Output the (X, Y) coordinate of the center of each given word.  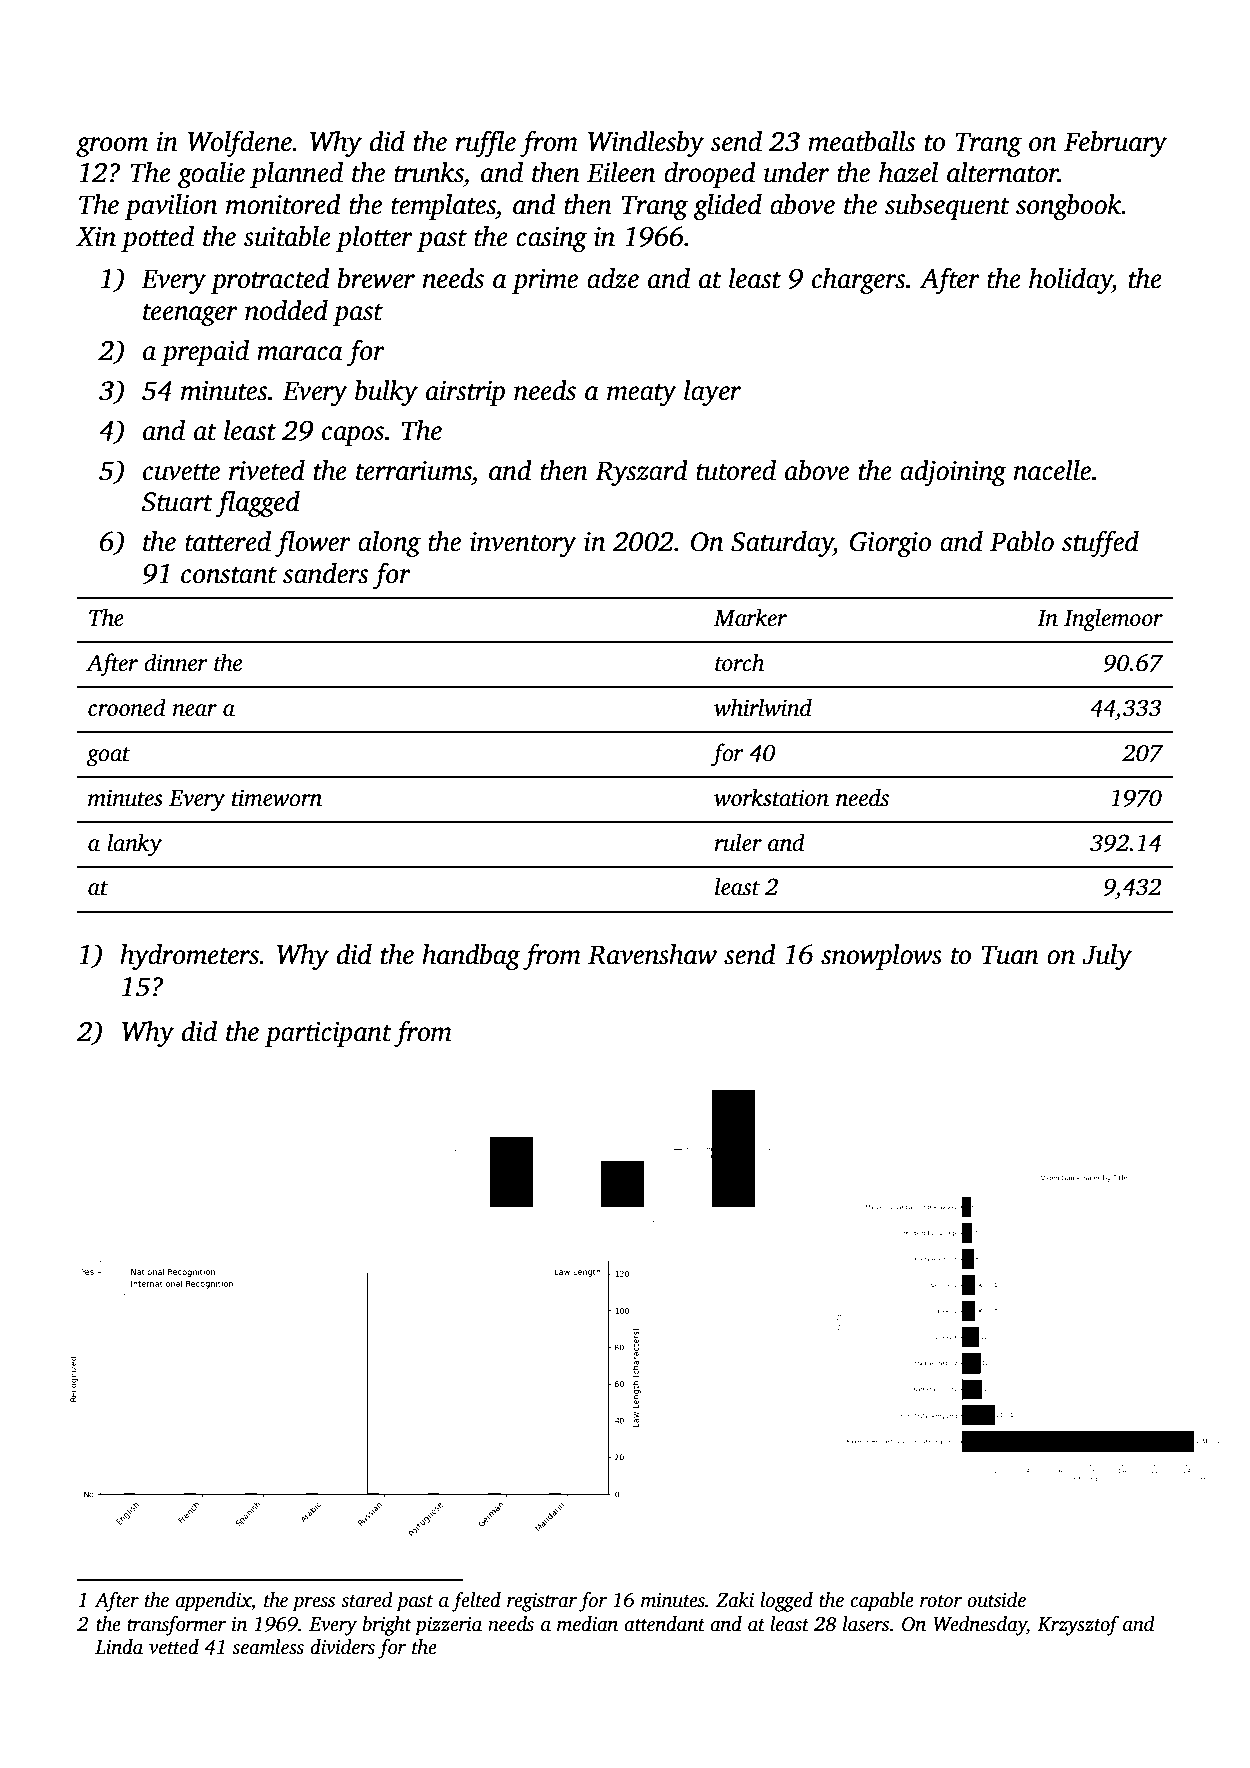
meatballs (861, 141)
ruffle (485, 143)
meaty (642, 395)
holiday (1070, 281)
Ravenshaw (652, 954)
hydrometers (189, 956)
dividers (342, 1647)
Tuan (1010, 955)
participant (328, 1034)
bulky (386, 392)
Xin (96, 237)
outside (996, 1600)
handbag (471, 956)
